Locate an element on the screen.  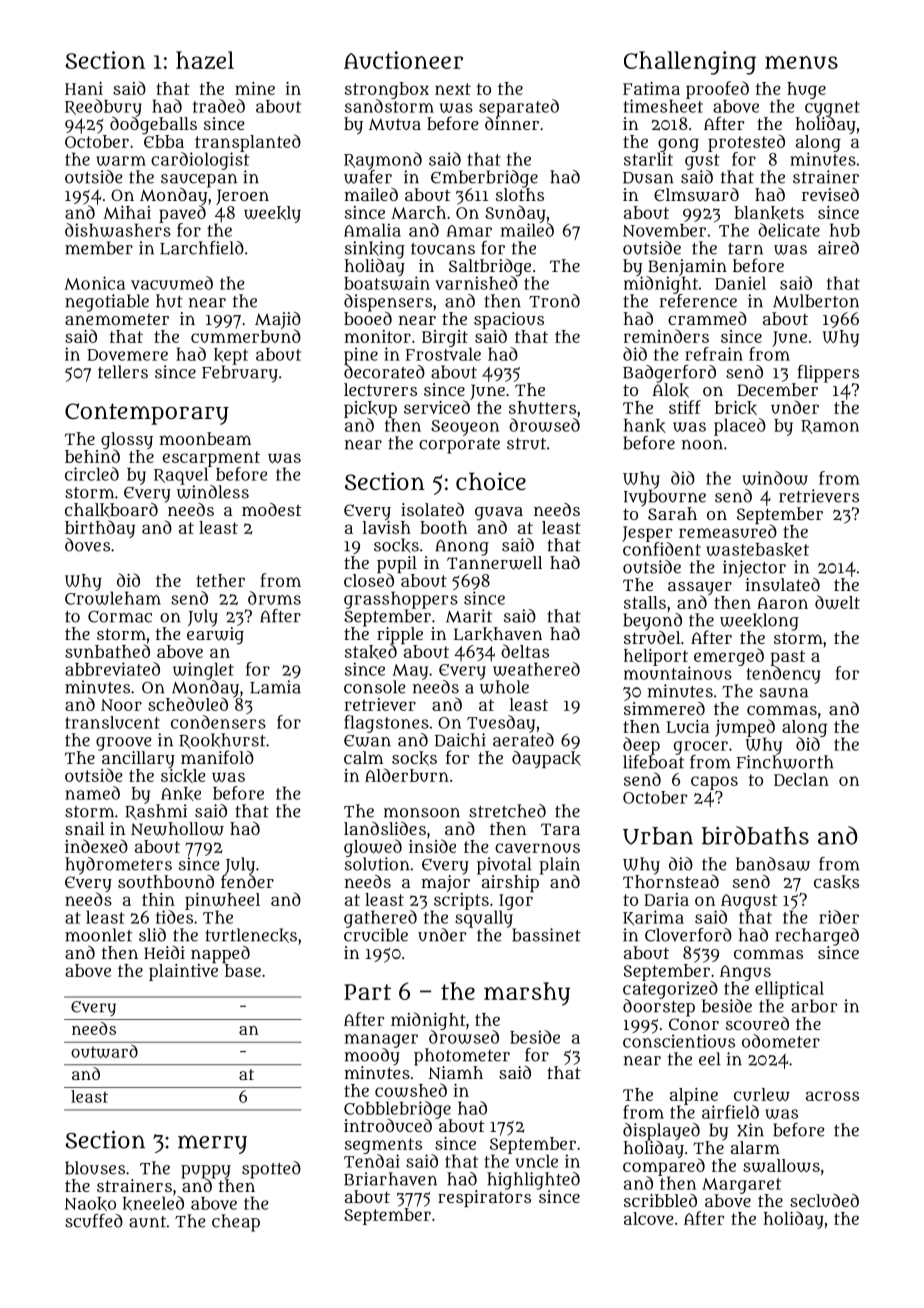
mine is located at coordinates (255, 88).
